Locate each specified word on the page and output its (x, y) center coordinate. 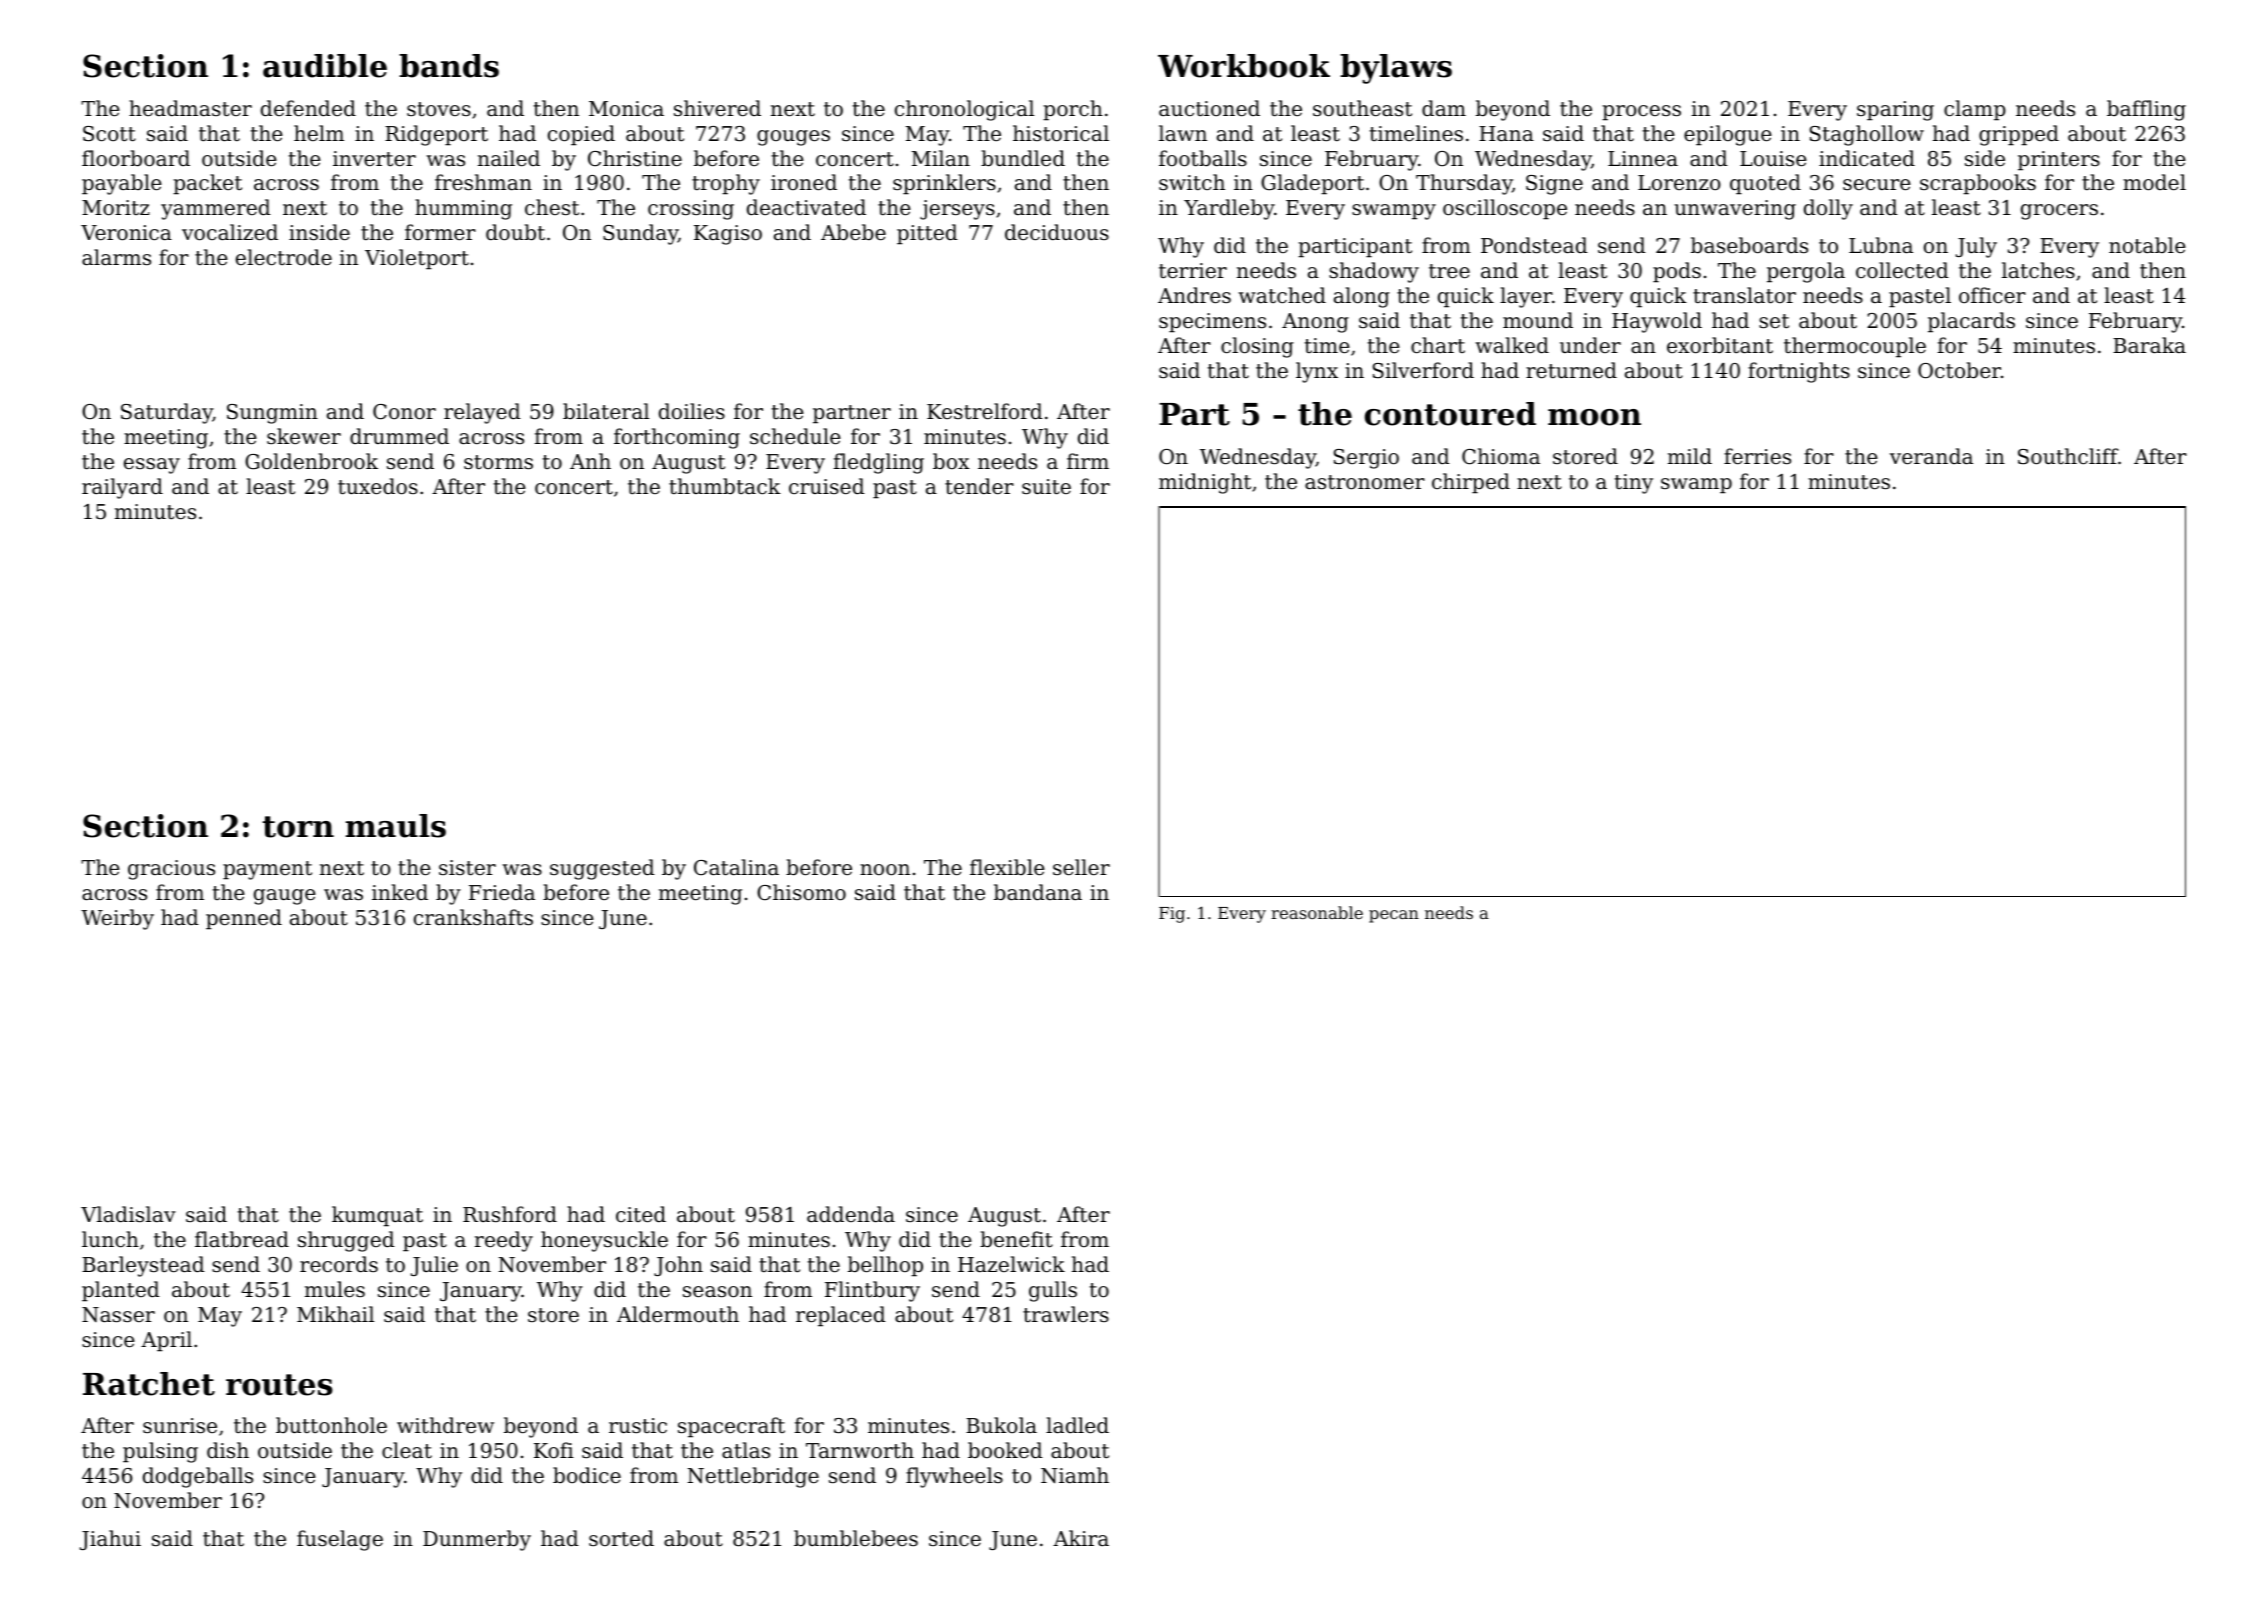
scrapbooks (1978, 184)
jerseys (957, 210)
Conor (404, 412)
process (1641, 113)
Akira (1081, 1538)
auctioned (1209, 108)
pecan (1394, 916)
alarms (116, 257)
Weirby (117, 919)
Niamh (1075, 1475)
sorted (621, 1538)
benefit (1016, 1239)
